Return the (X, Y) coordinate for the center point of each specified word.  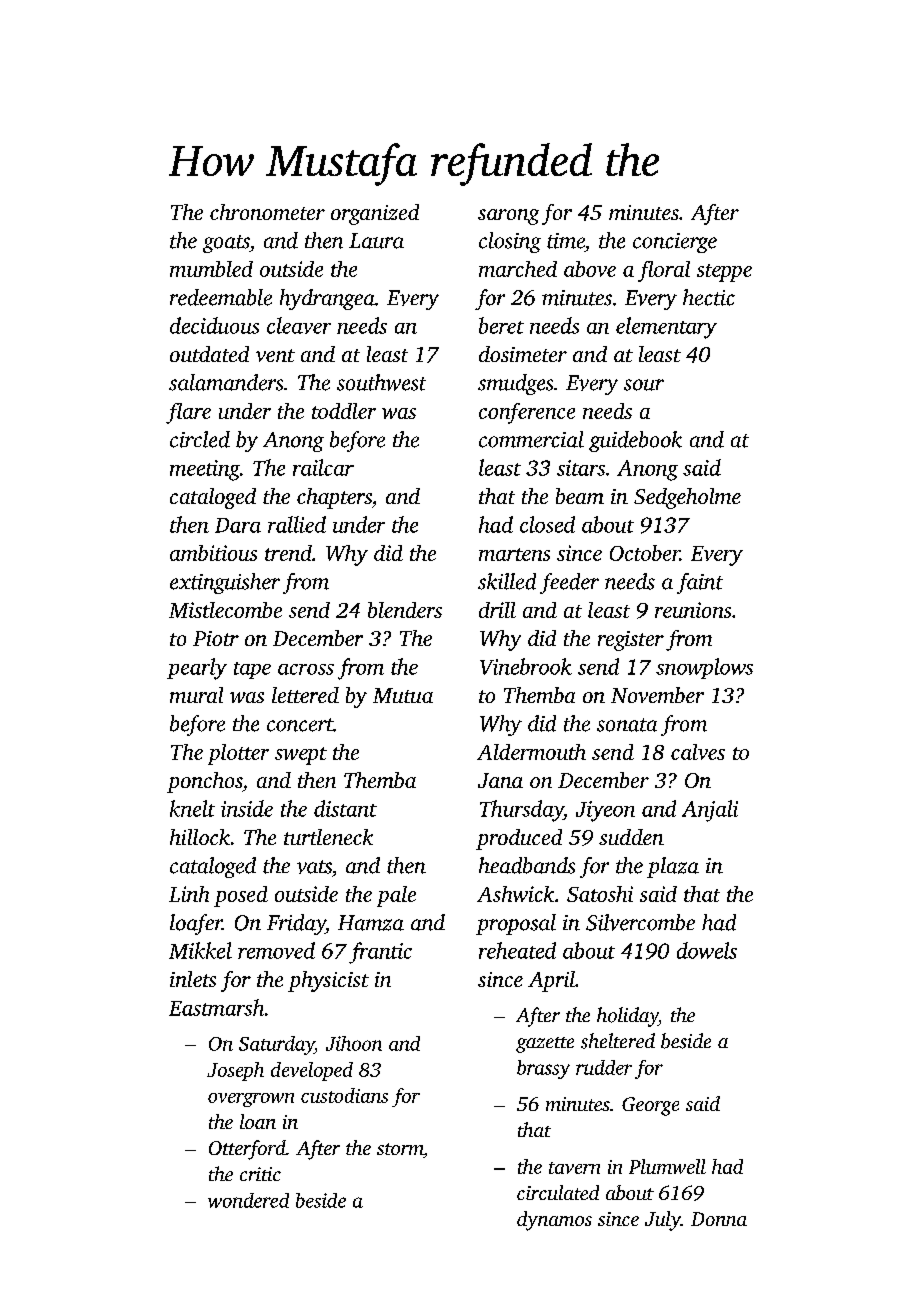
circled (200, 439)
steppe (724, 273)
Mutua (403, 695)
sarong (508, 217)
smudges (515, 384)
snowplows (704, 668)
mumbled (211, 269)
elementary (666, 328)
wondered (248, 1200)
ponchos (205, 782)
